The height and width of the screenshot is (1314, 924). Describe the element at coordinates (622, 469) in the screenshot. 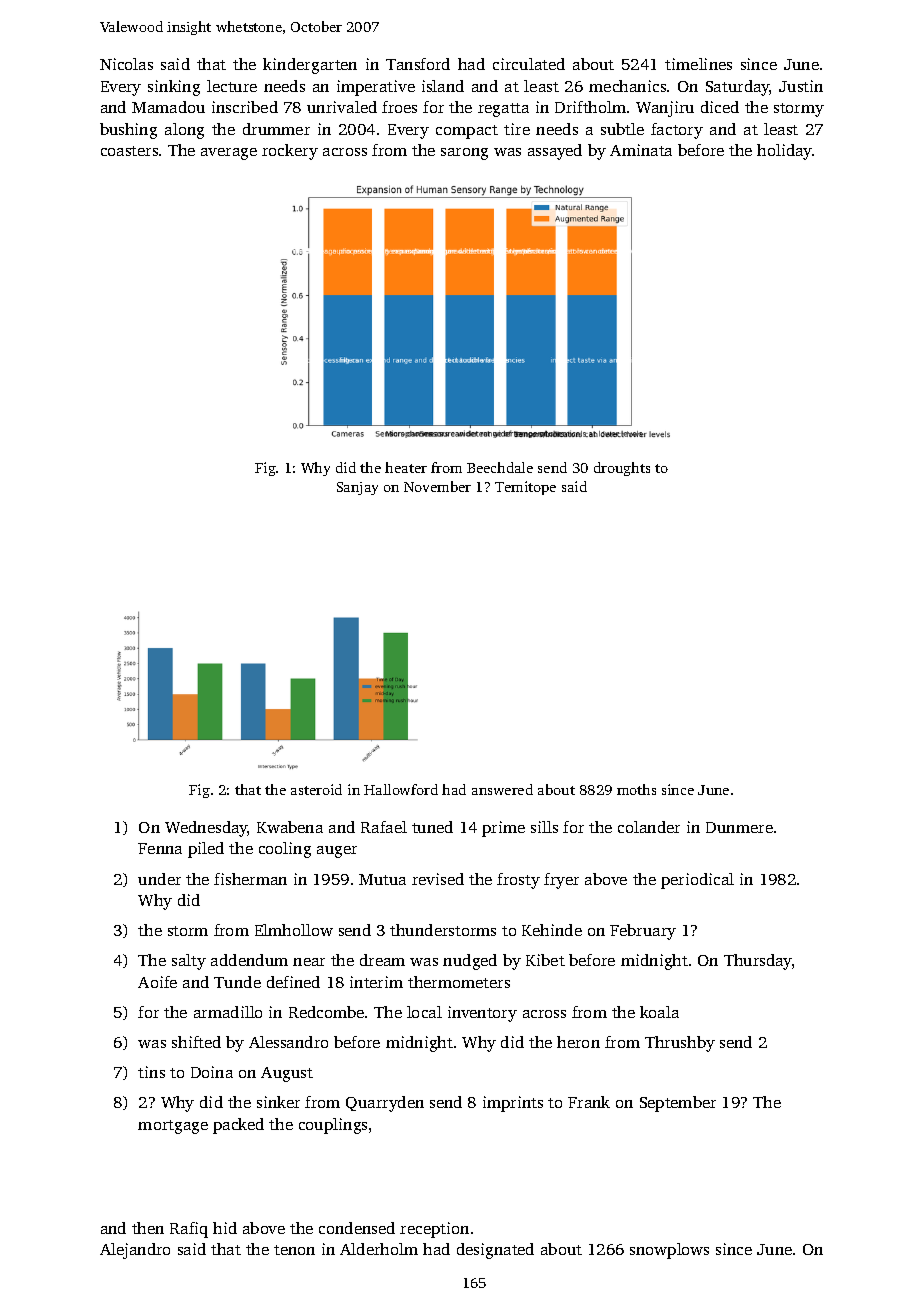

I see `droughts` at that location.
